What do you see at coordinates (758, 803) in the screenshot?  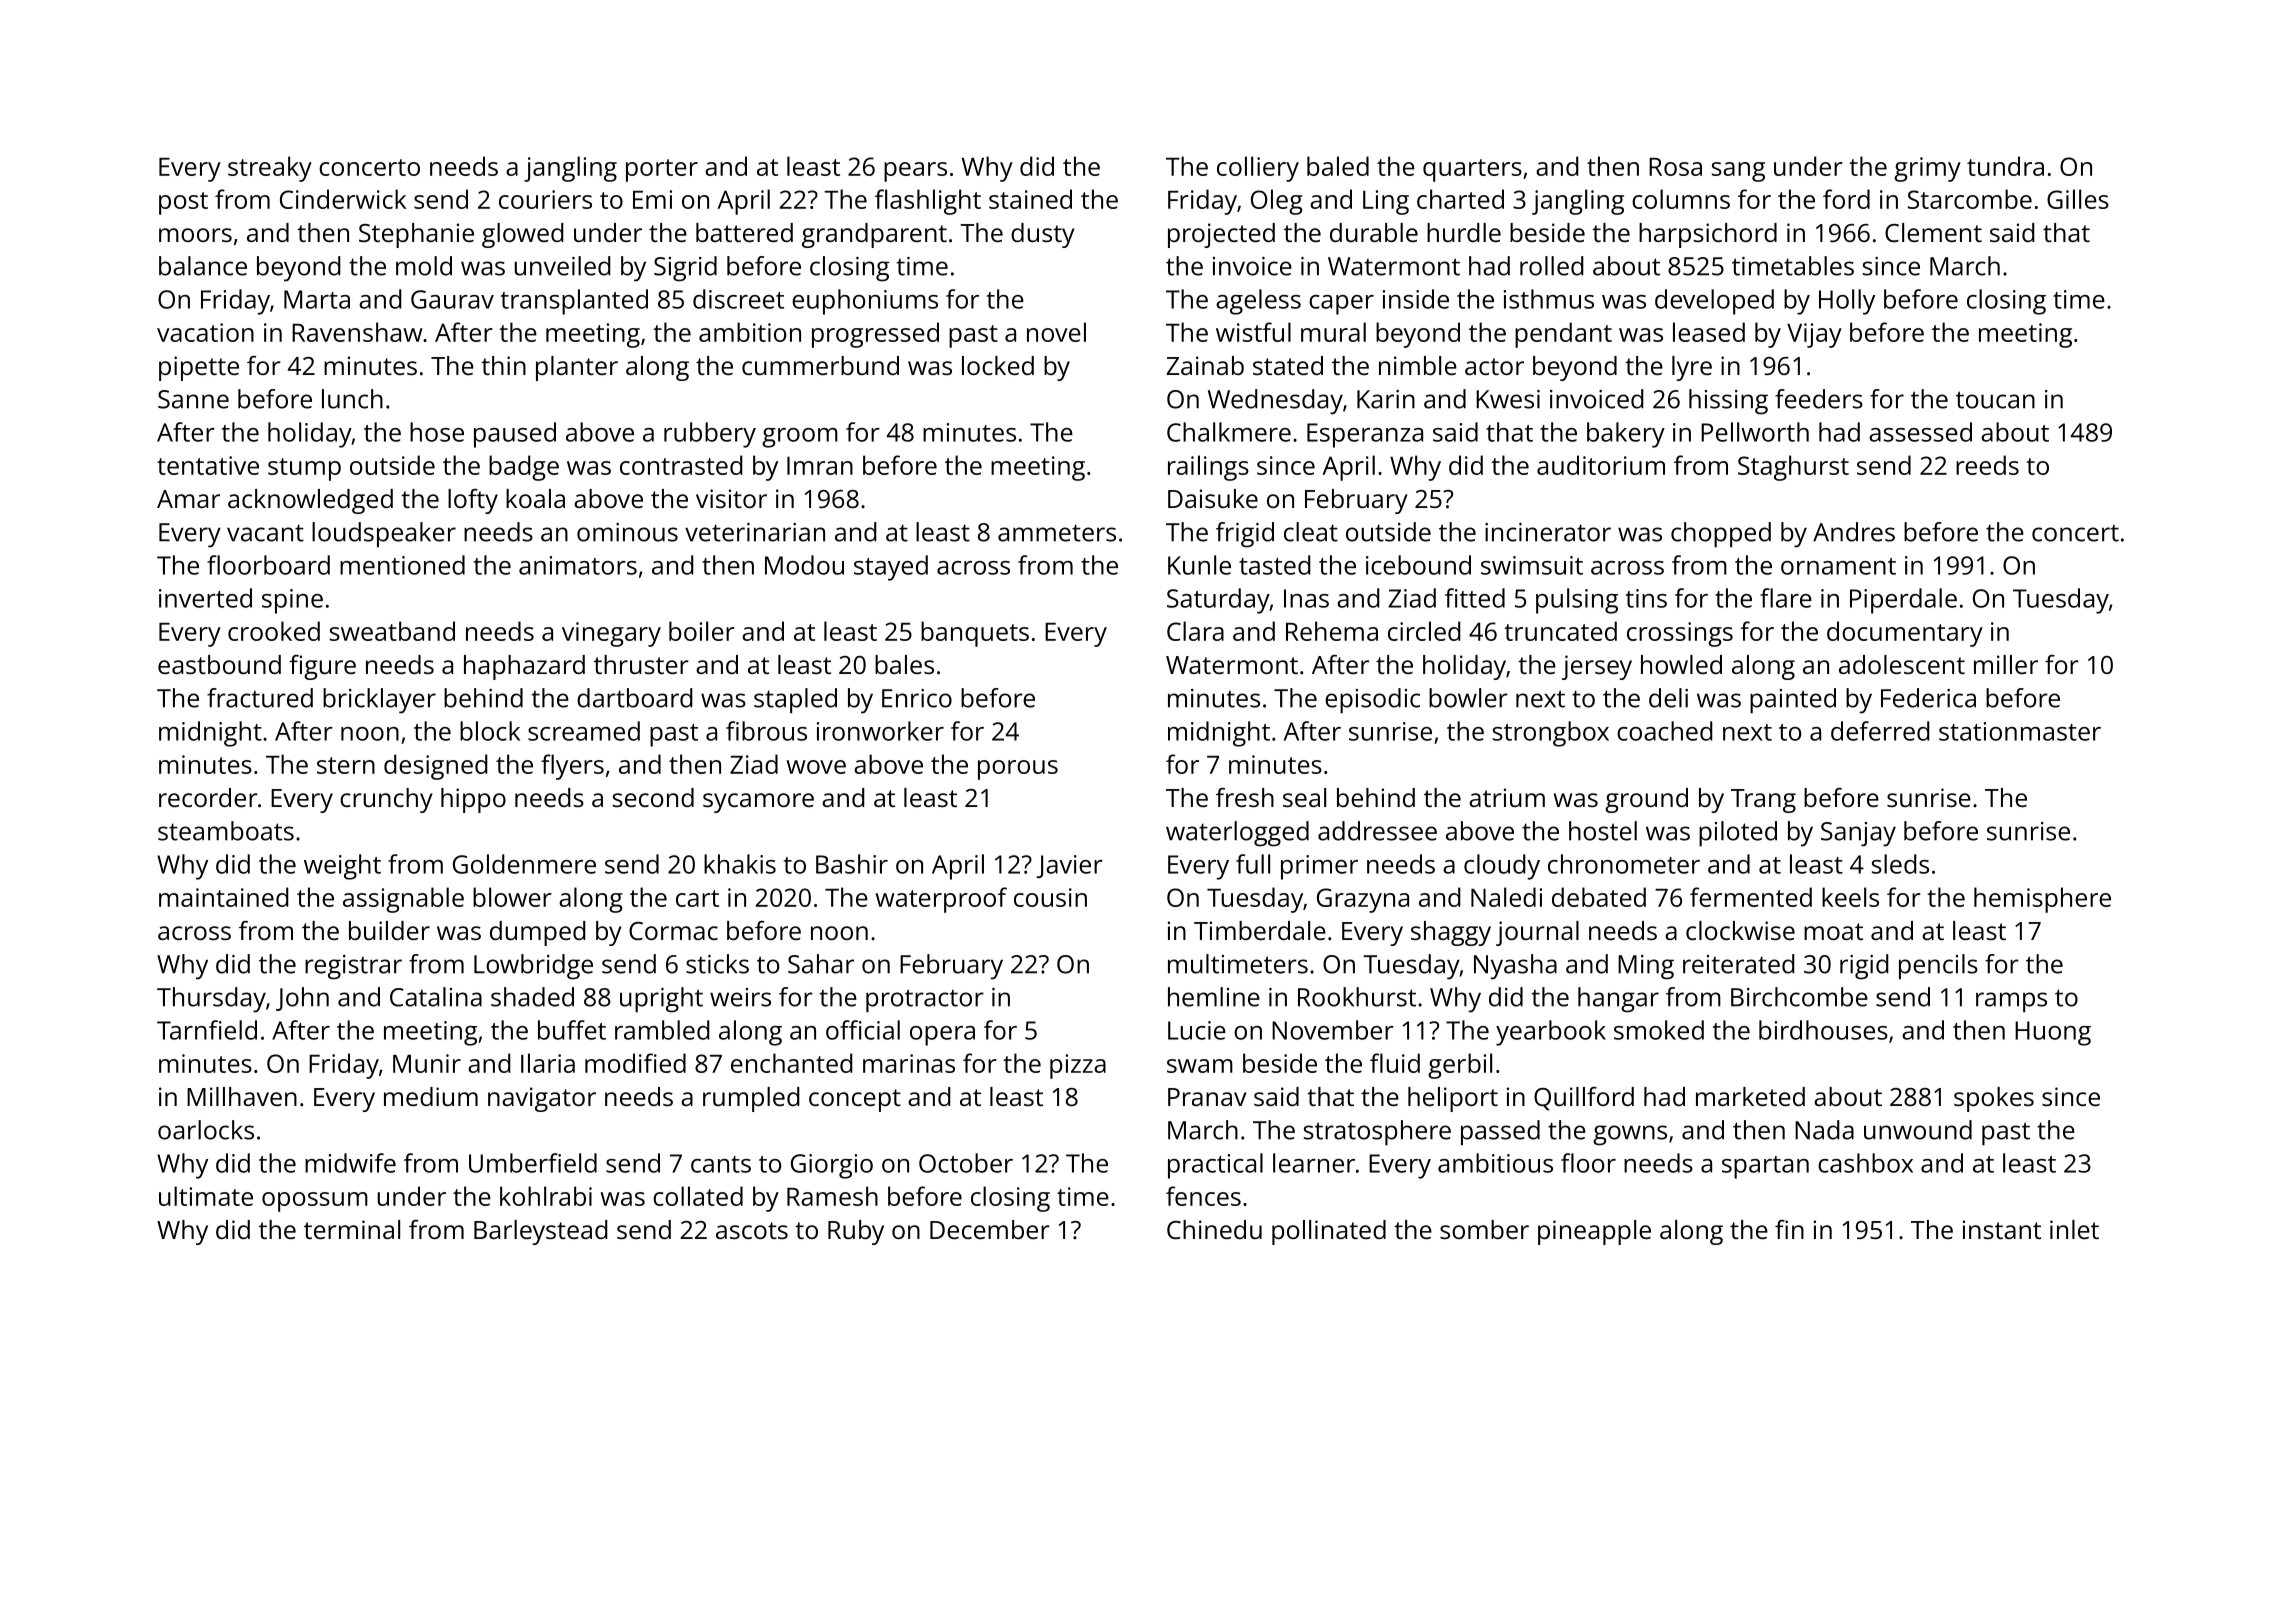 I see `sycamore` at bounding box center [758, 803].
